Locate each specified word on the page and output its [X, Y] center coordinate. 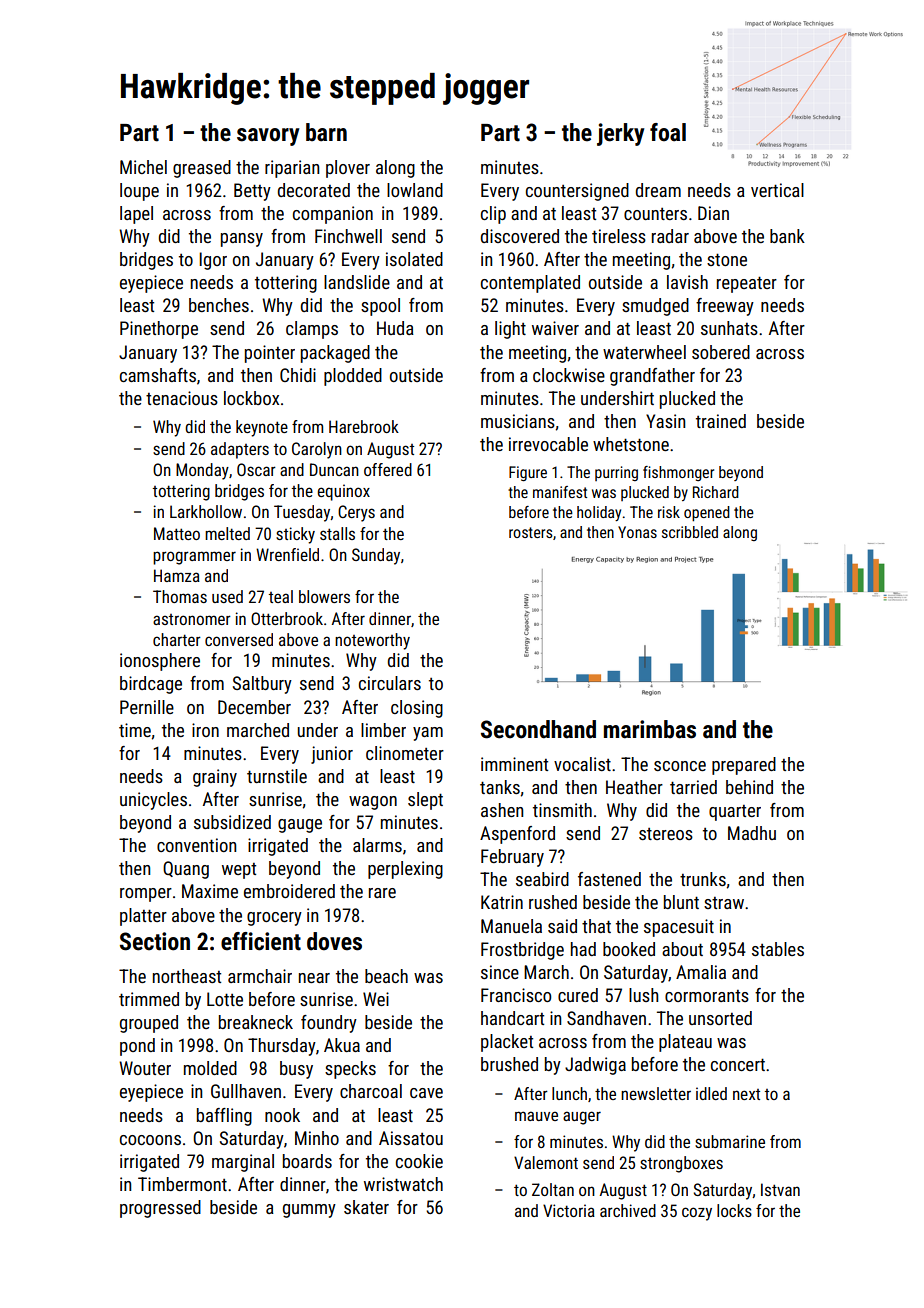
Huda [395, 328]
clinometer [405, 753]
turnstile [277, 776]
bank [787, 236]
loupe [139, 192]
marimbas [650, 729]
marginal [243, 1163]
